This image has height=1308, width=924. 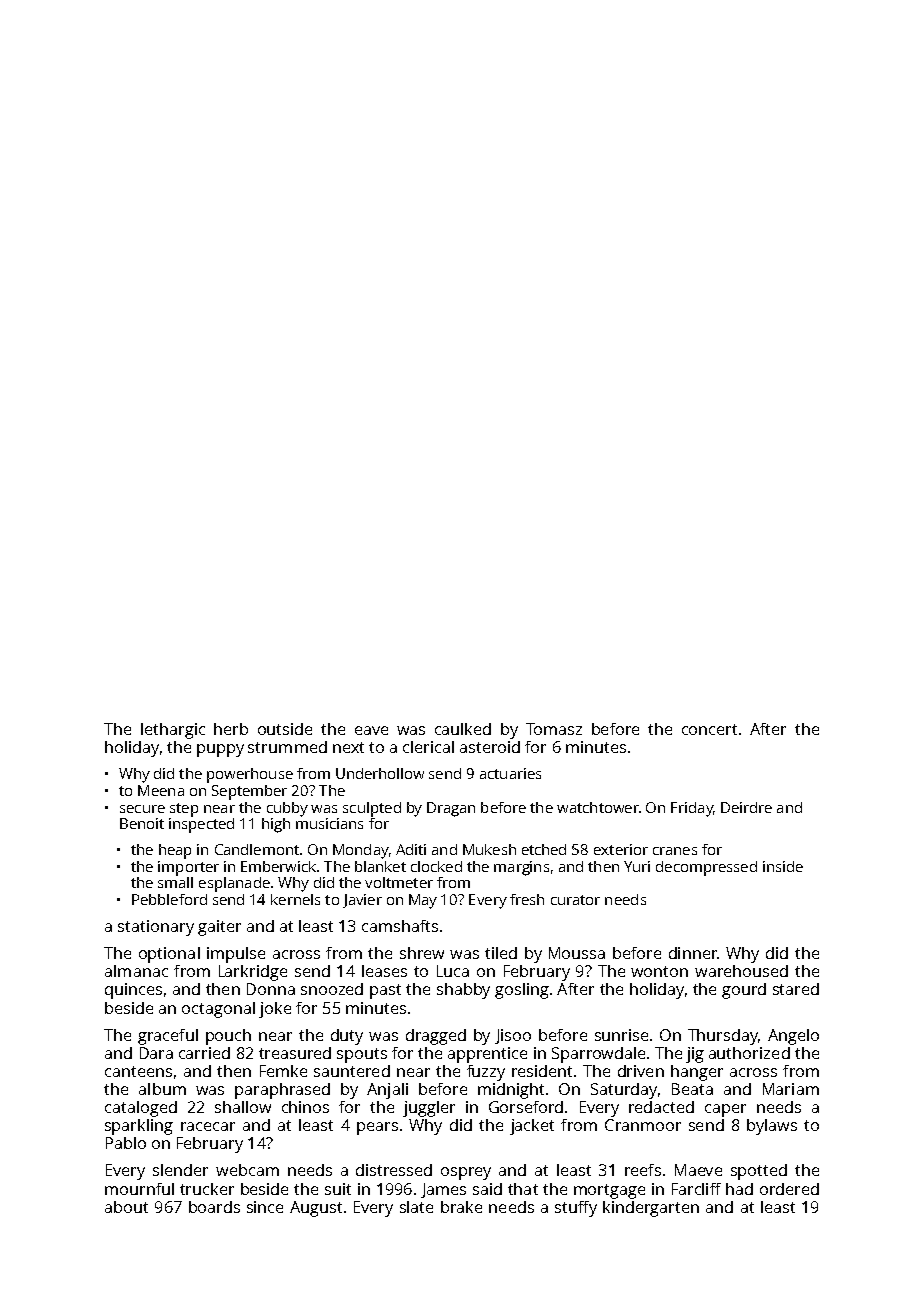 What do you see at coordinates (463, 729) in the image?
I see `caulked` at bounding box center [463, 729].
